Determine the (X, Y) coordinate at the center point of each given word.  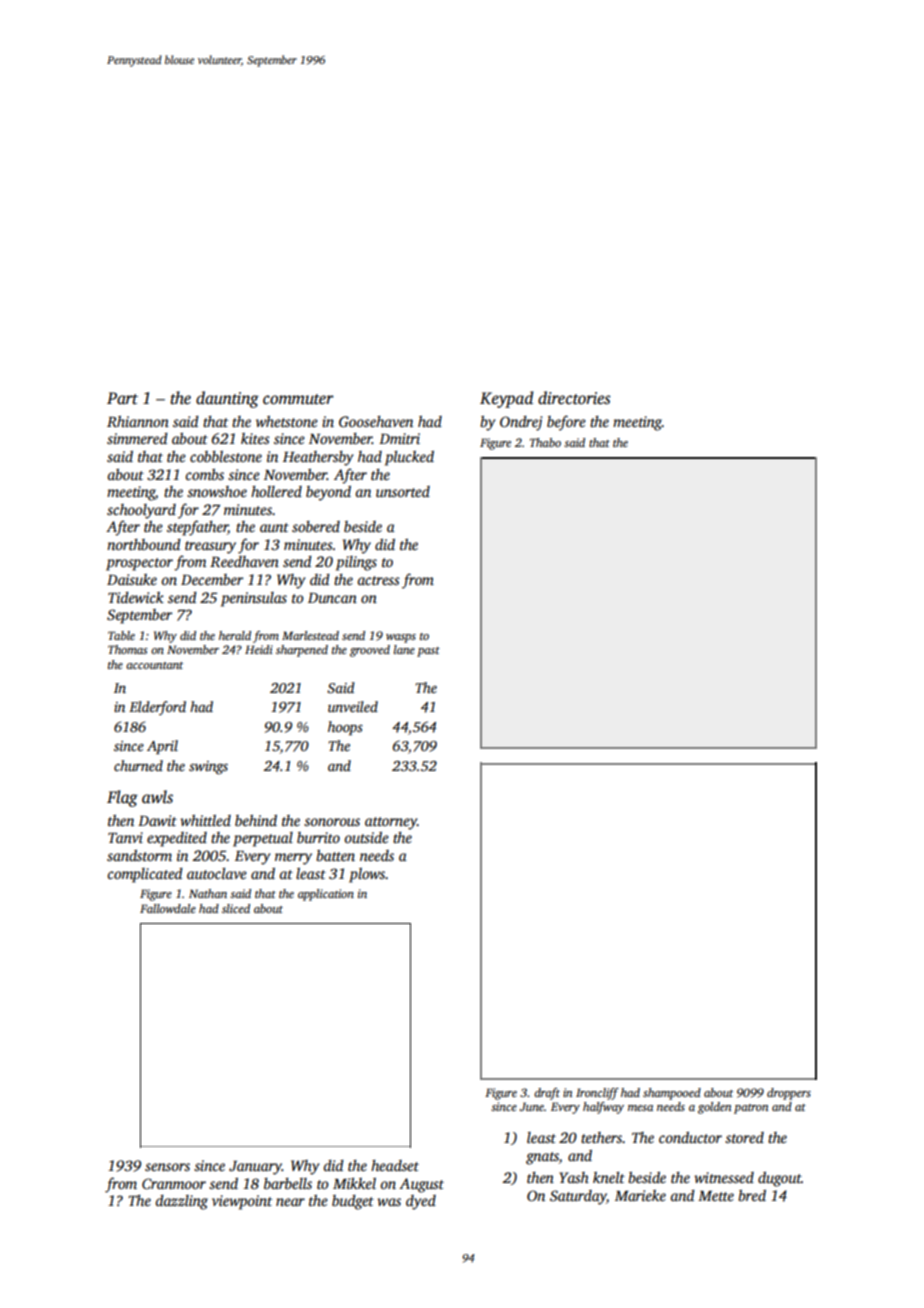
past (428, 652)
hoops (345, 728)
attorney (391, 823)
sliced (236, 908)
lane (404, 649)
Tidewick (136, 597)
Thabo (545, 442)
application (326, 895)
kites (255, 438)
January (255, 1168)
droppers (789, 1094)
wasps (401, 638)
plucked (409, 458)
